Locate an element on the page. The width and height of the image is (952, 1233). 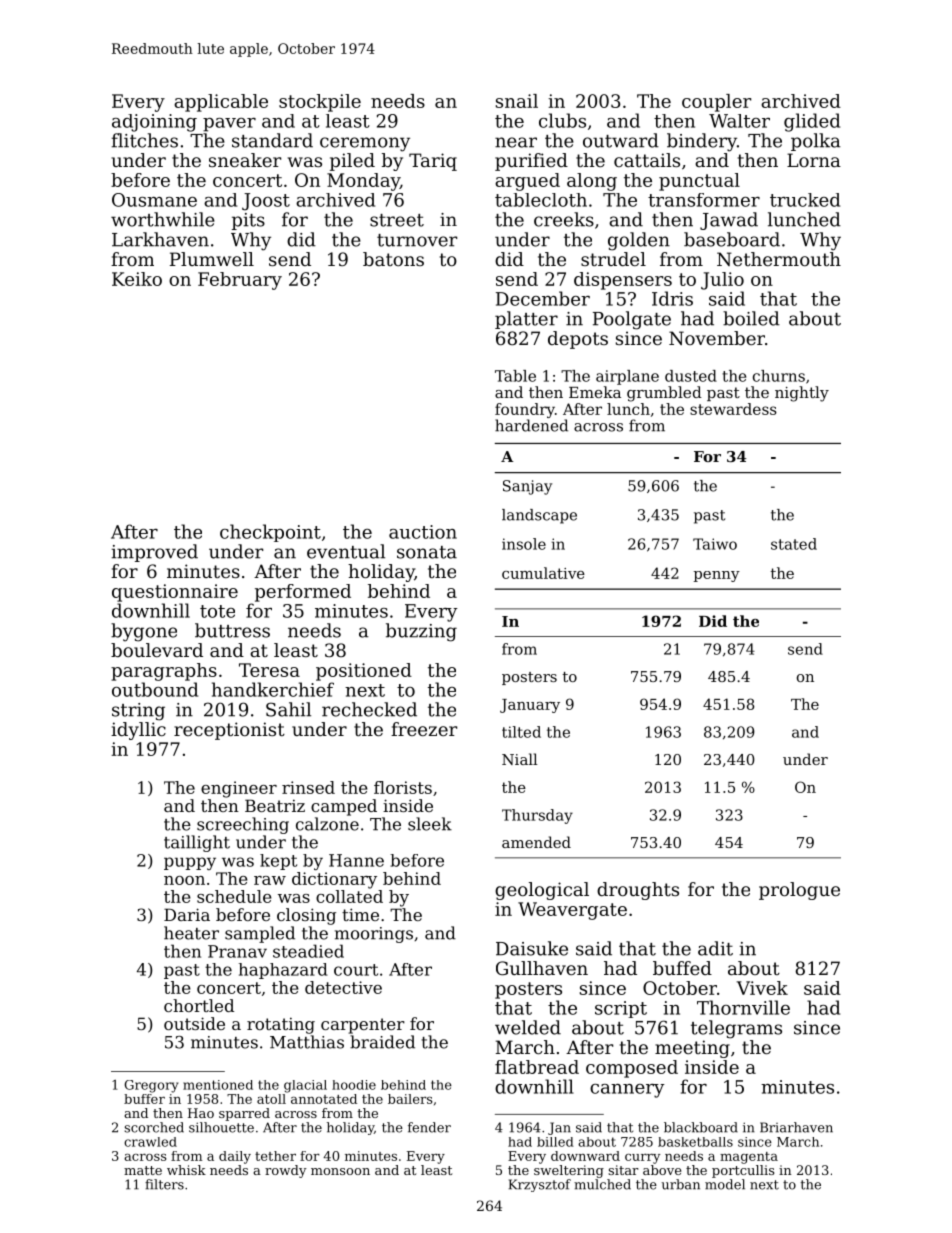
tote is located at coordinates (217, 611).
